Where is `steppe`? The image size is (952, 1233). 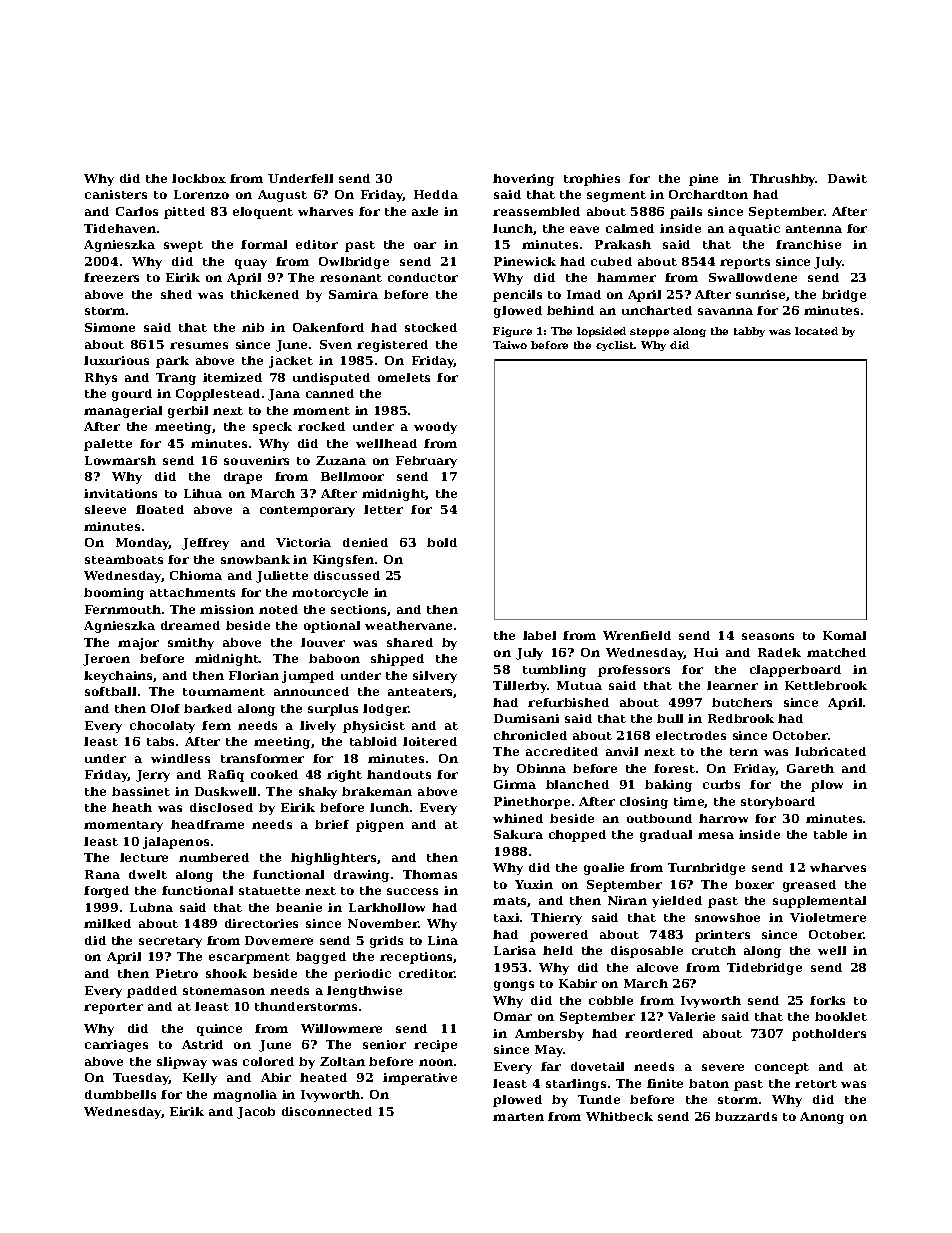 steppe is located at coordinates (649, 332).
